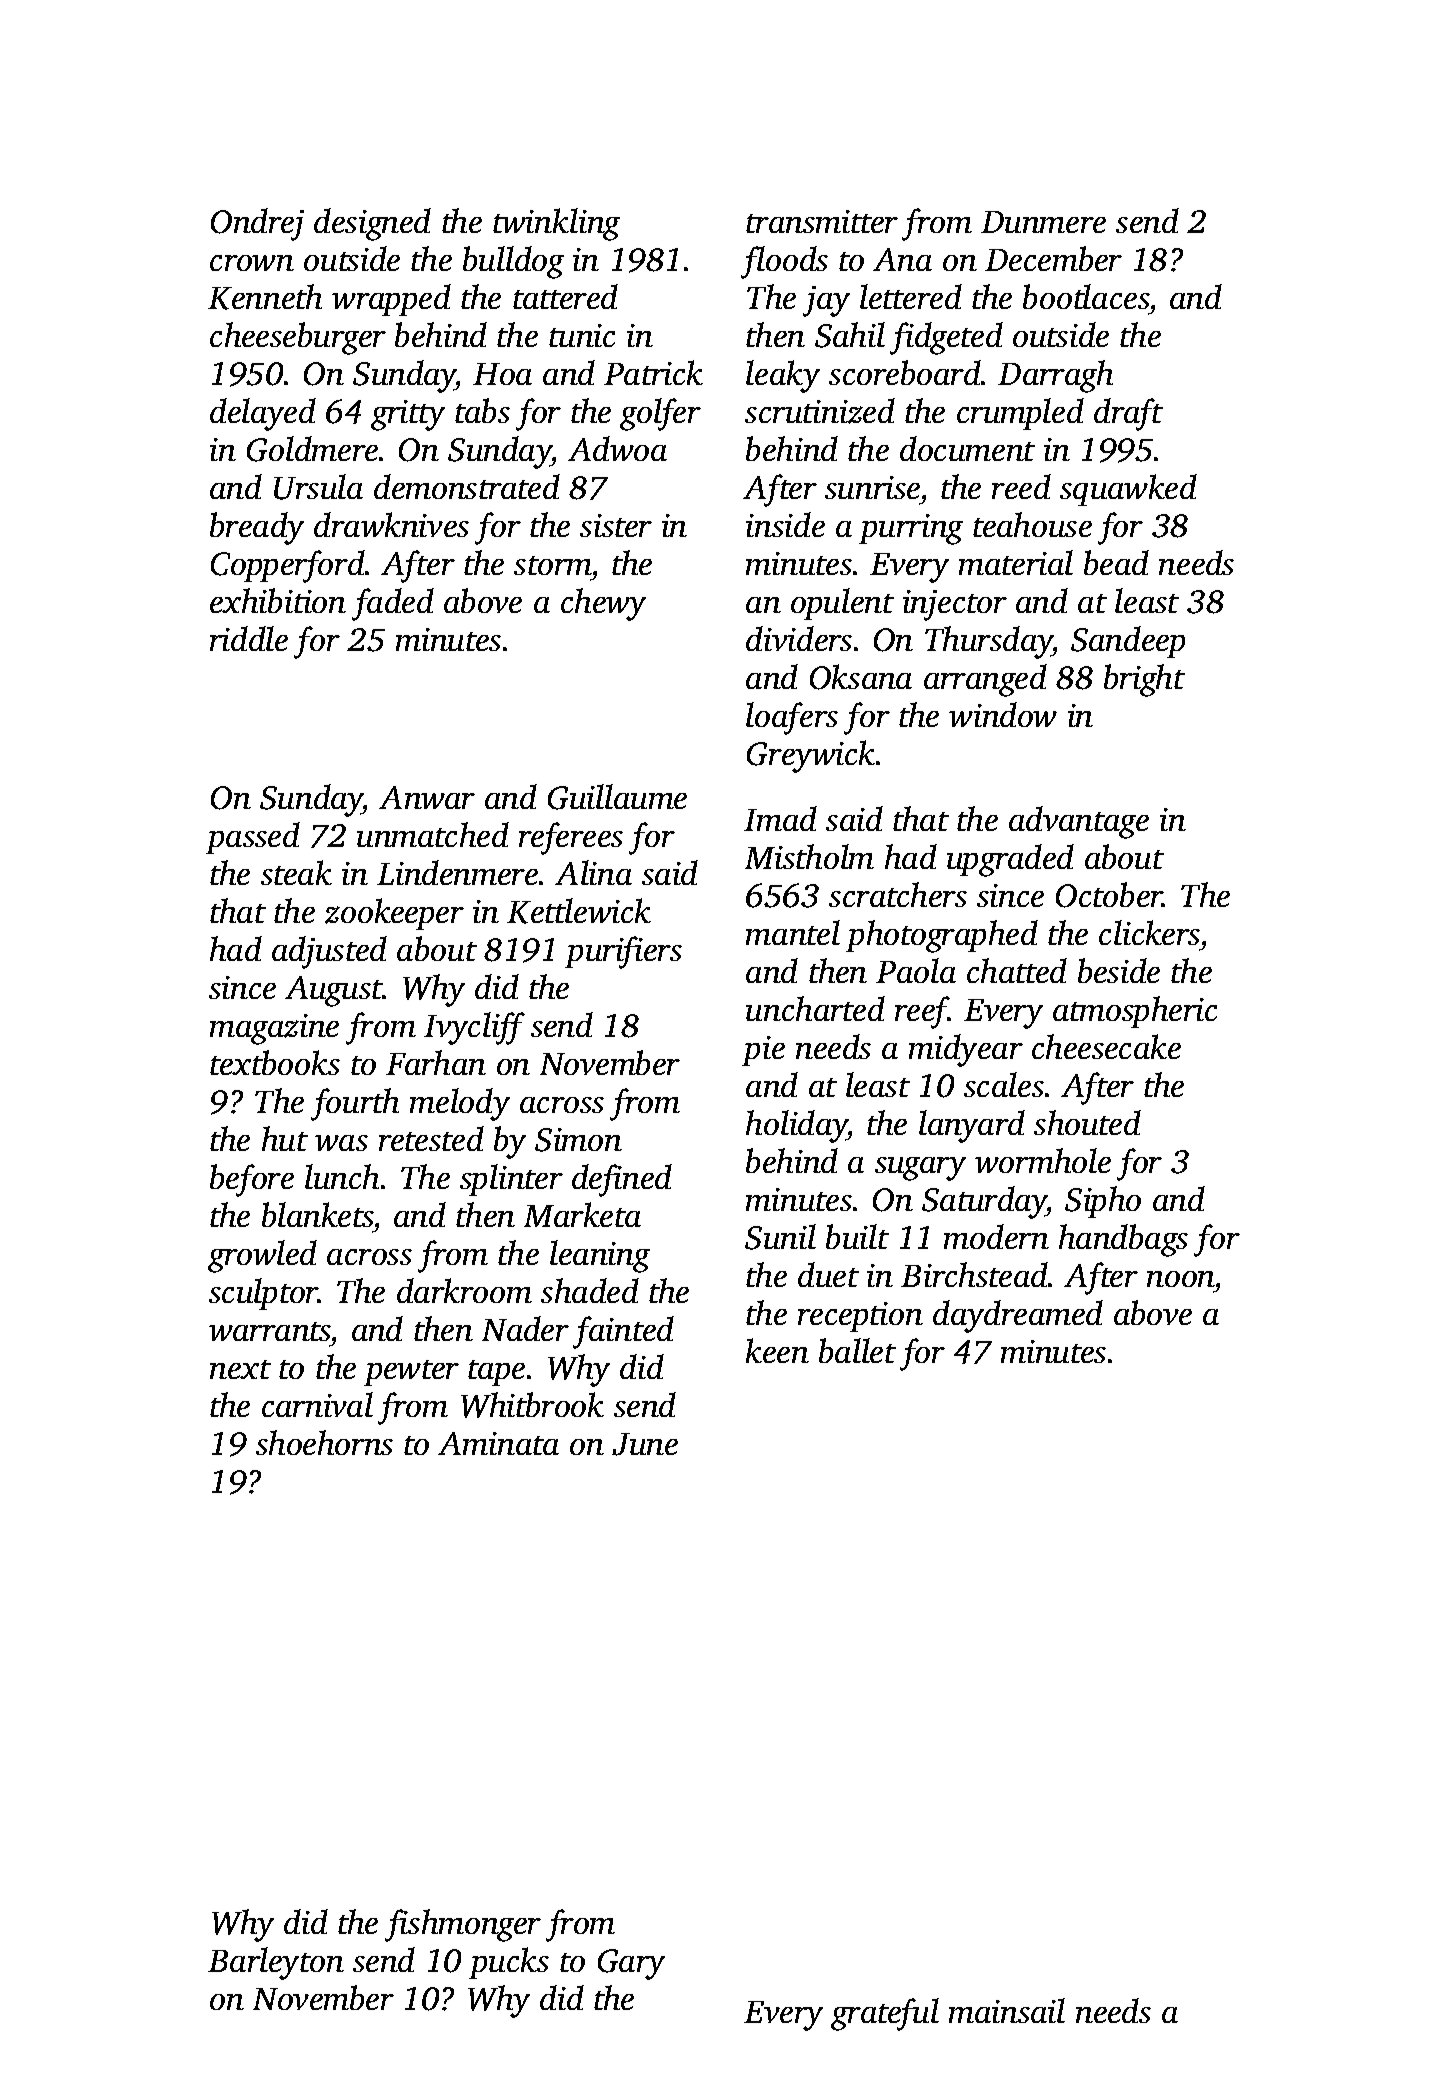 This page has width=1450, height=2100. I want to click on daydreamed, so click(1018, 1316).
